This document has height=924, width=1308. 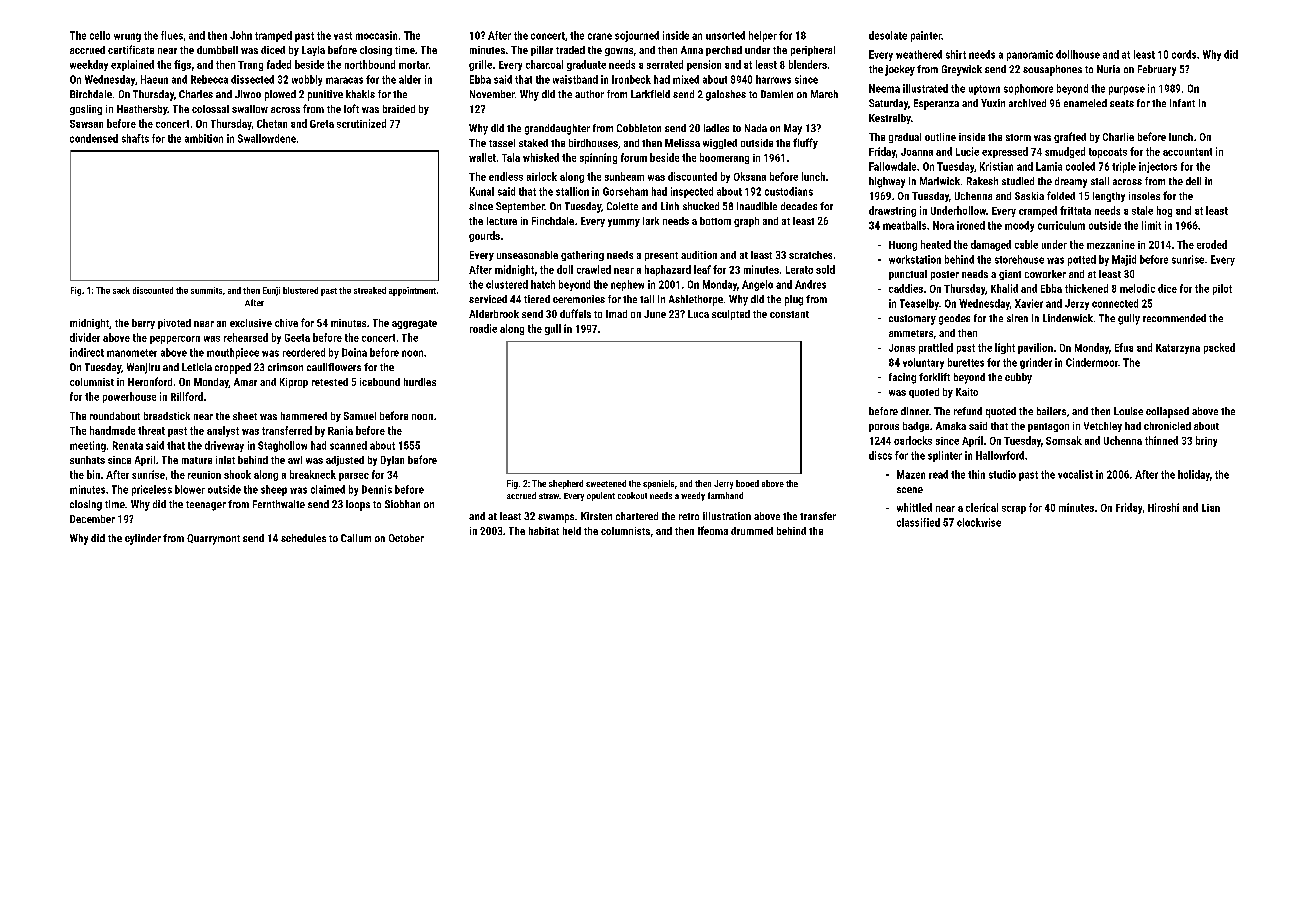 I want to click on ladles, so click(x=716, y=128).
